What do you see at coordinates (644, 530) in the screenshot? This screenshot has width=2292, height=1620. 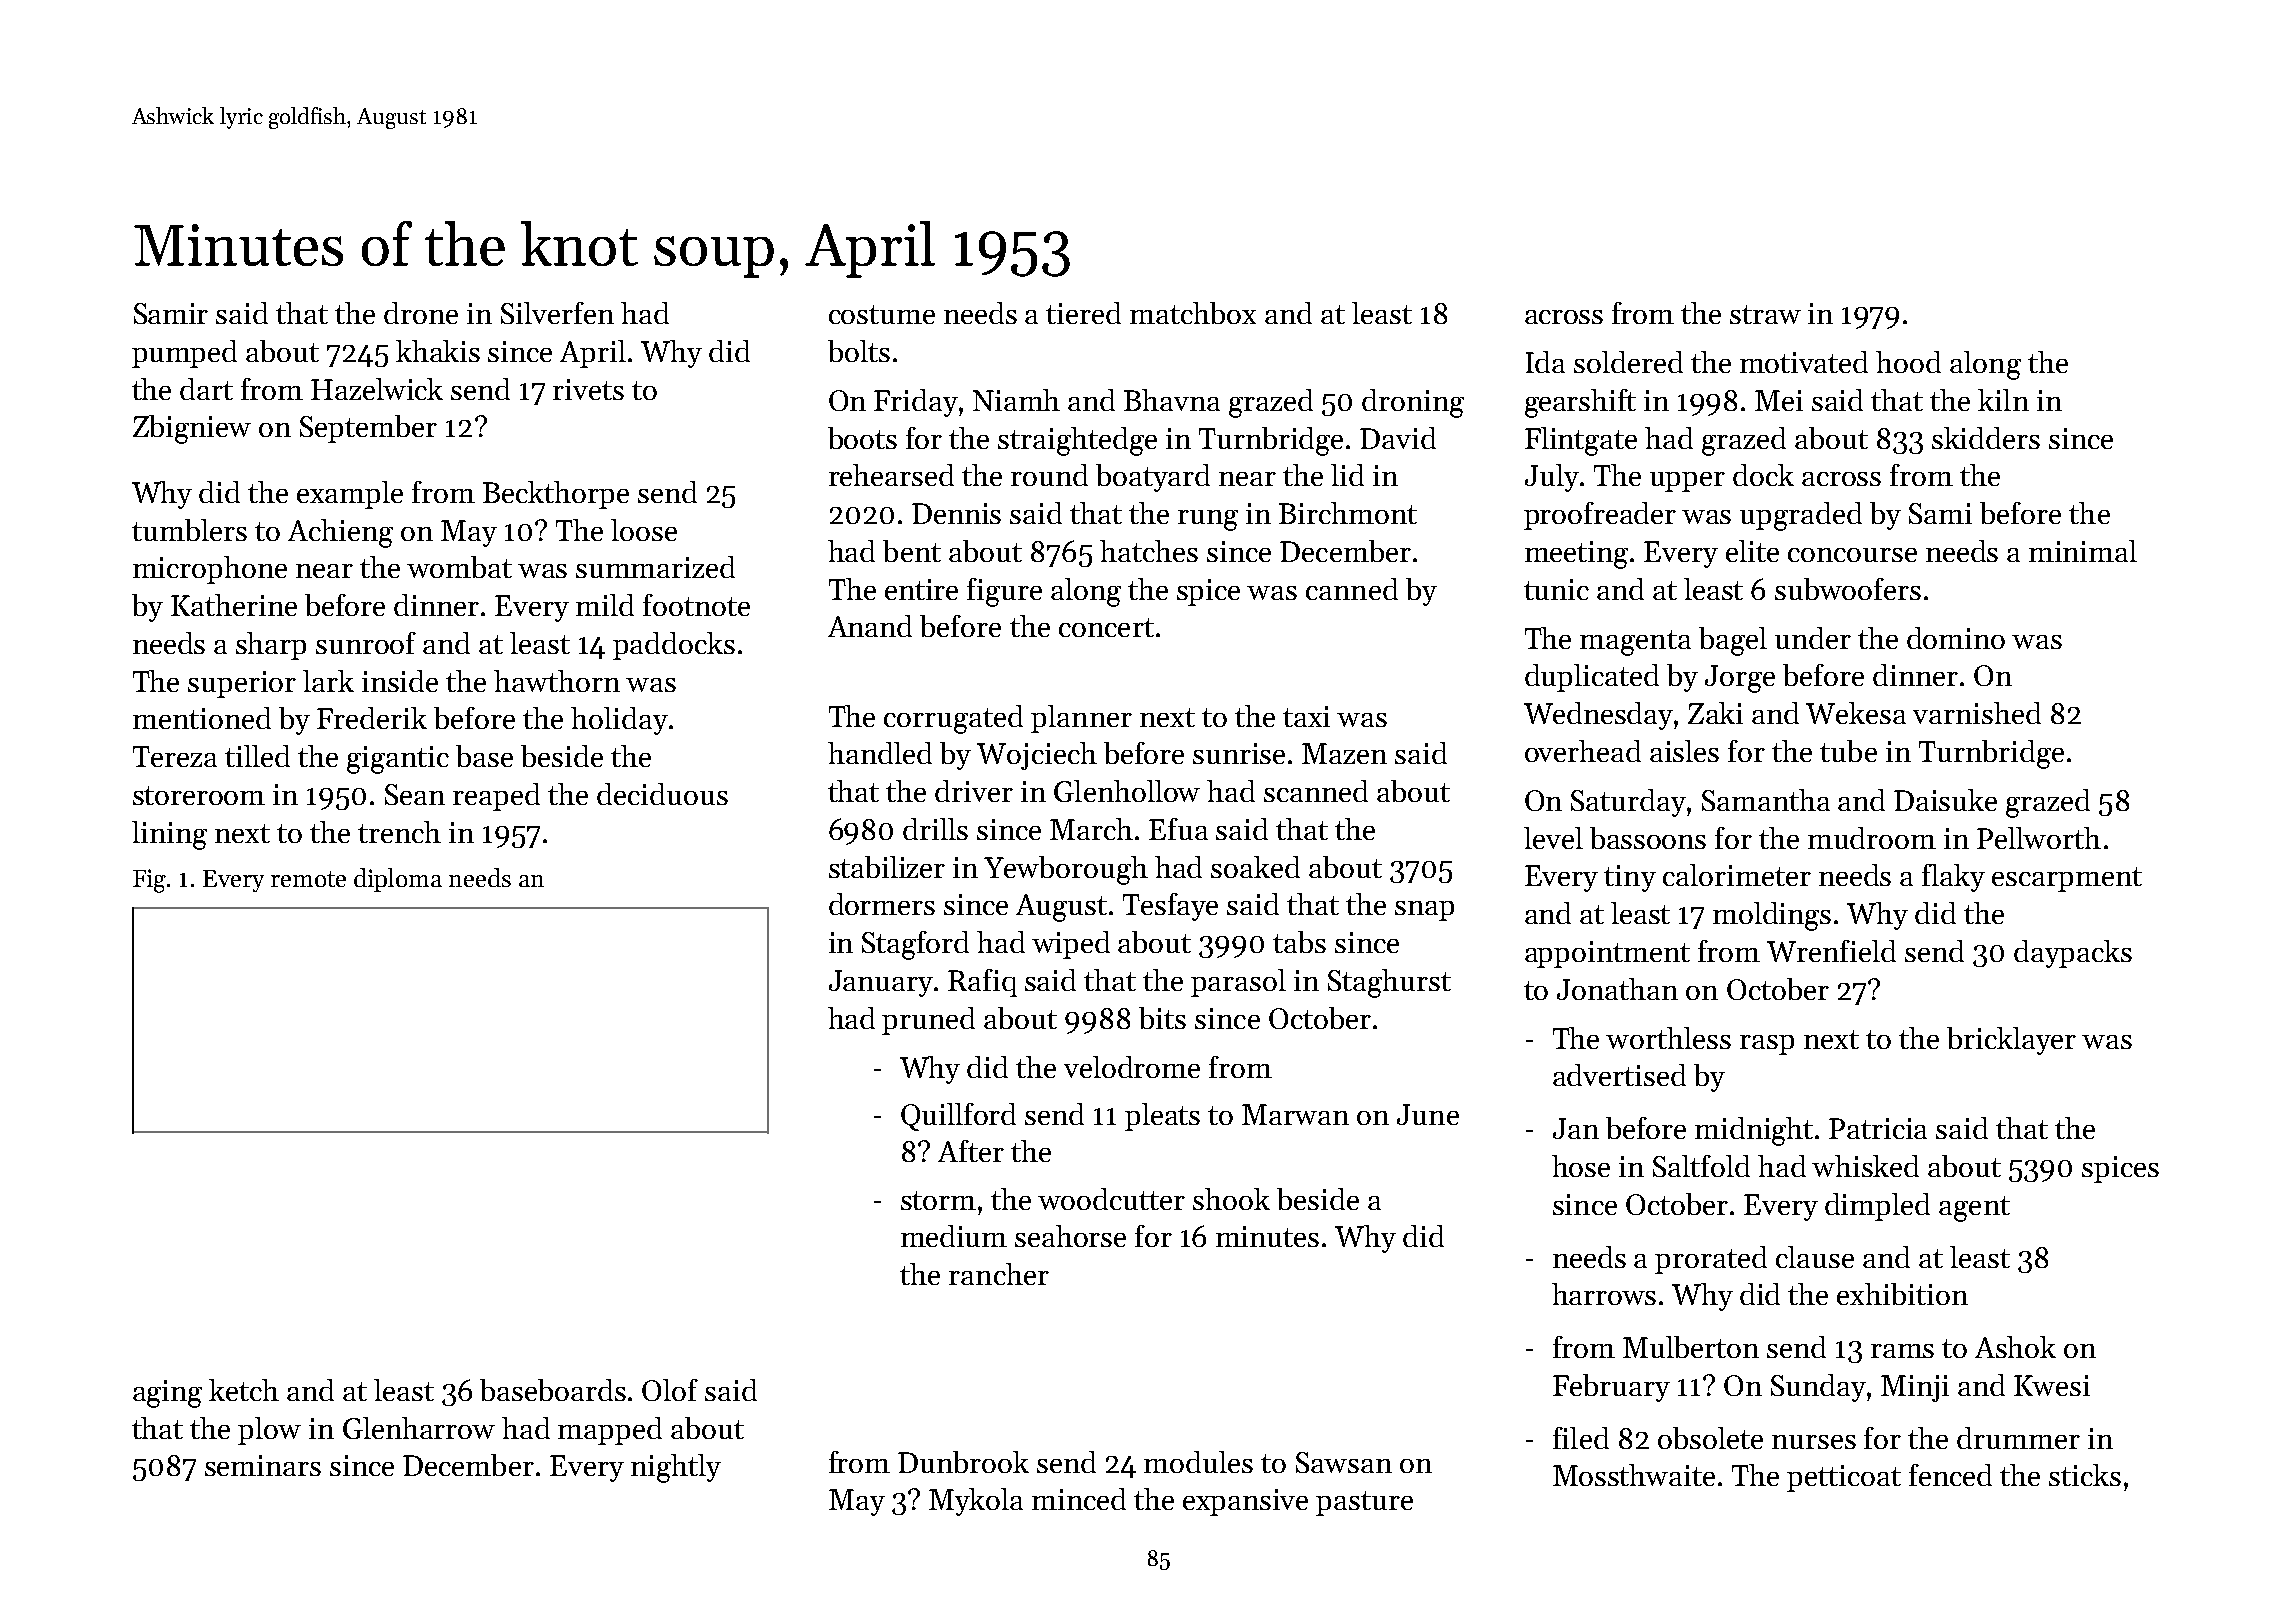 I see `loose` at bounding box center [644, 530].
